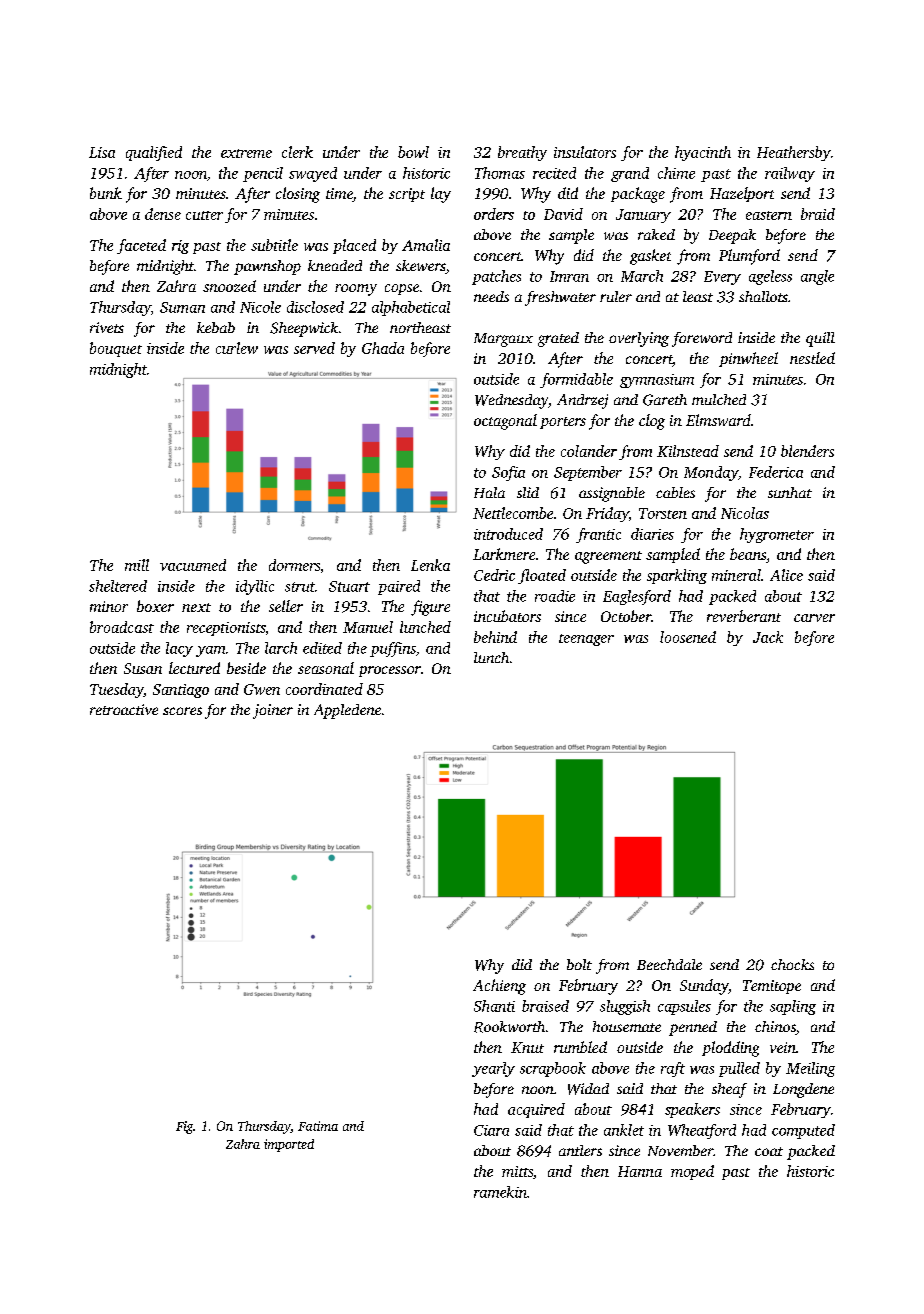 The width and height of the image is (924, 1314). What do you see at coordinates (612, 494) in the image?
I see `assignable` at bounding box center [612, 494].
